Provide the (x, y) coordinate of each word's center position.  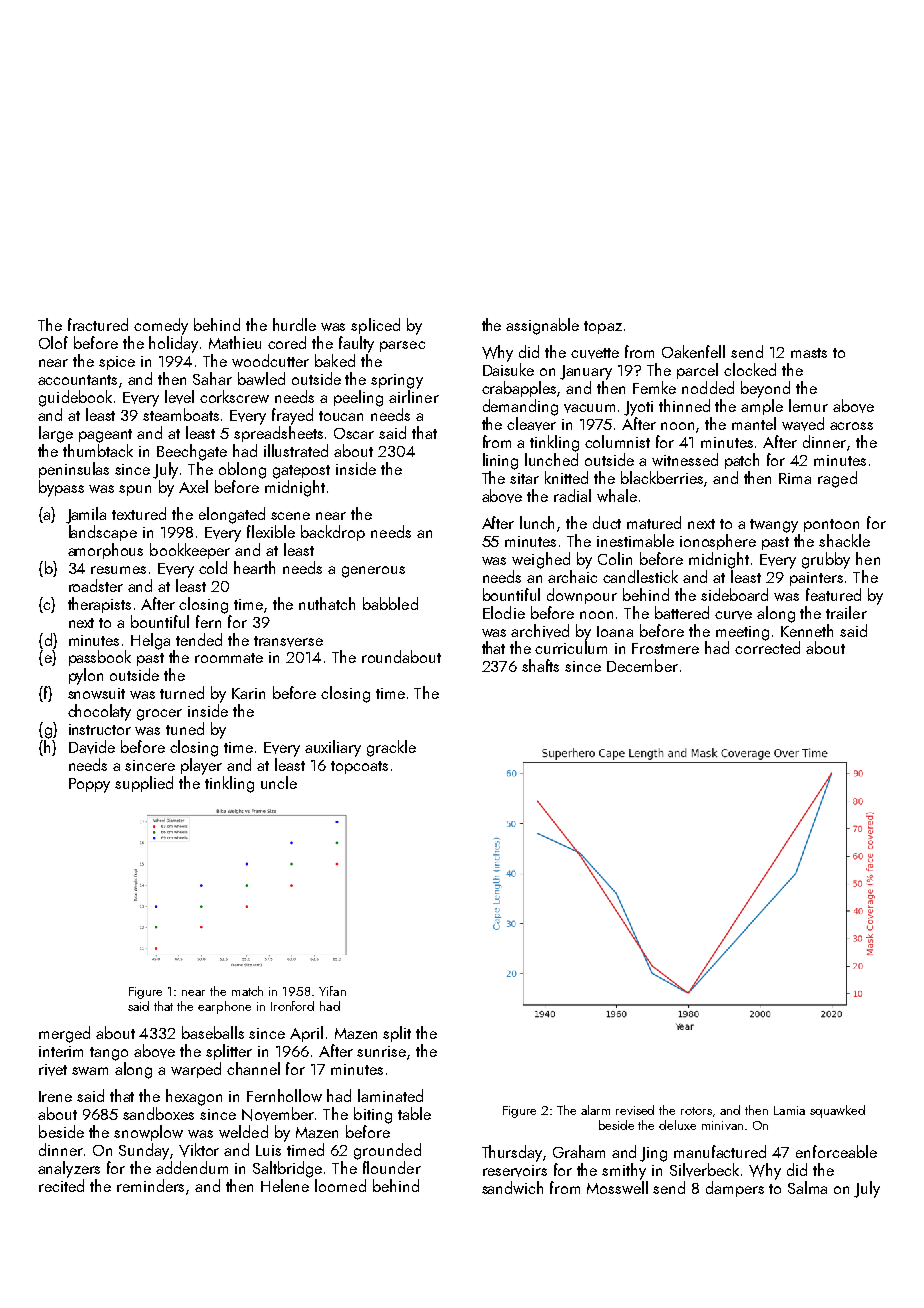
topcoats (359, 767)
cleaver (531, 424)
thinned (684, 405)
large (56, 434)
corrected (767, 647)
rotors (696, 1111)
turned (182, 692)
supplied (144, 784)
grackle (391, 748)
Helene (285, 1185)
